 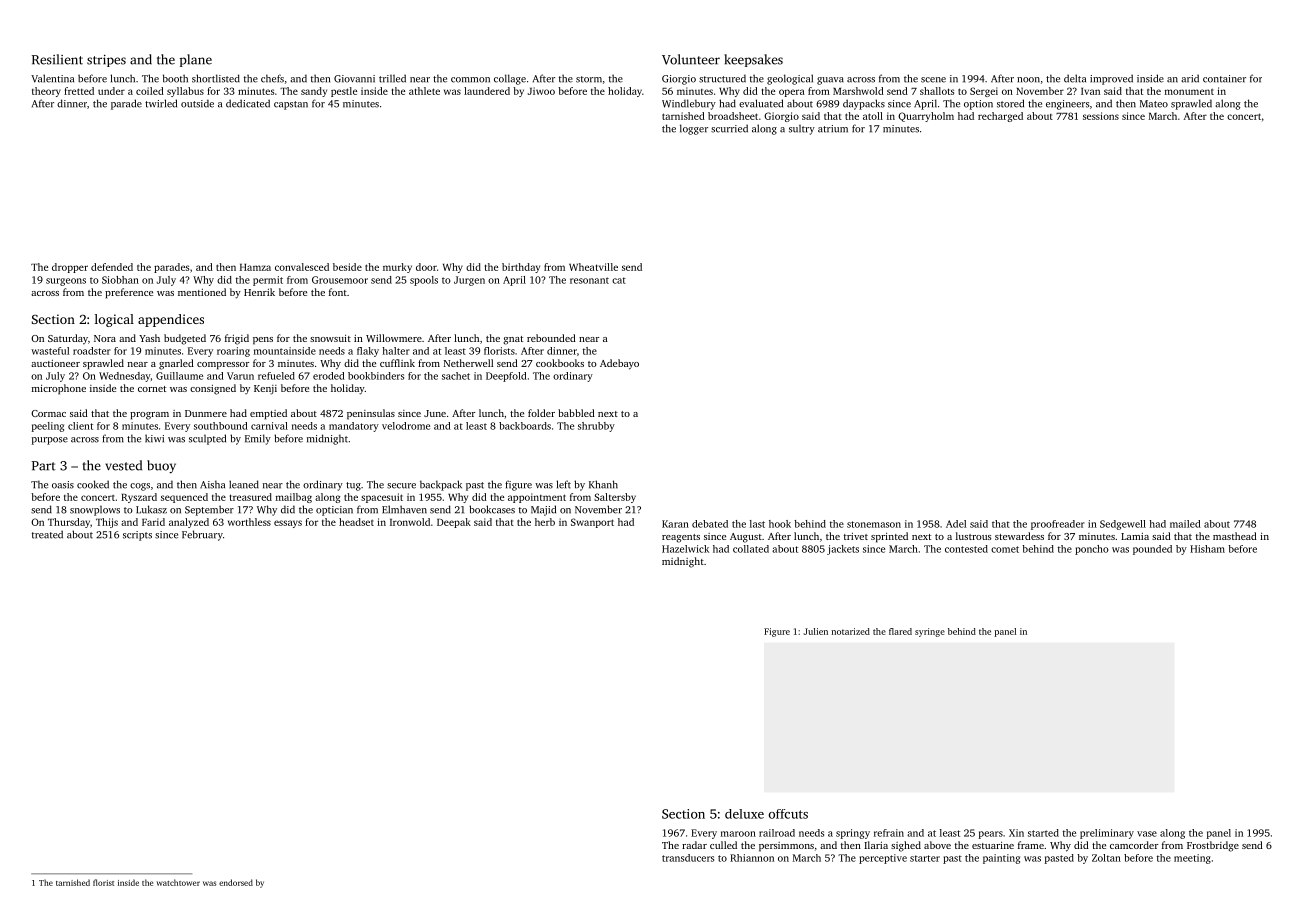 I want to click on container, so click(x=1224, y=79).
